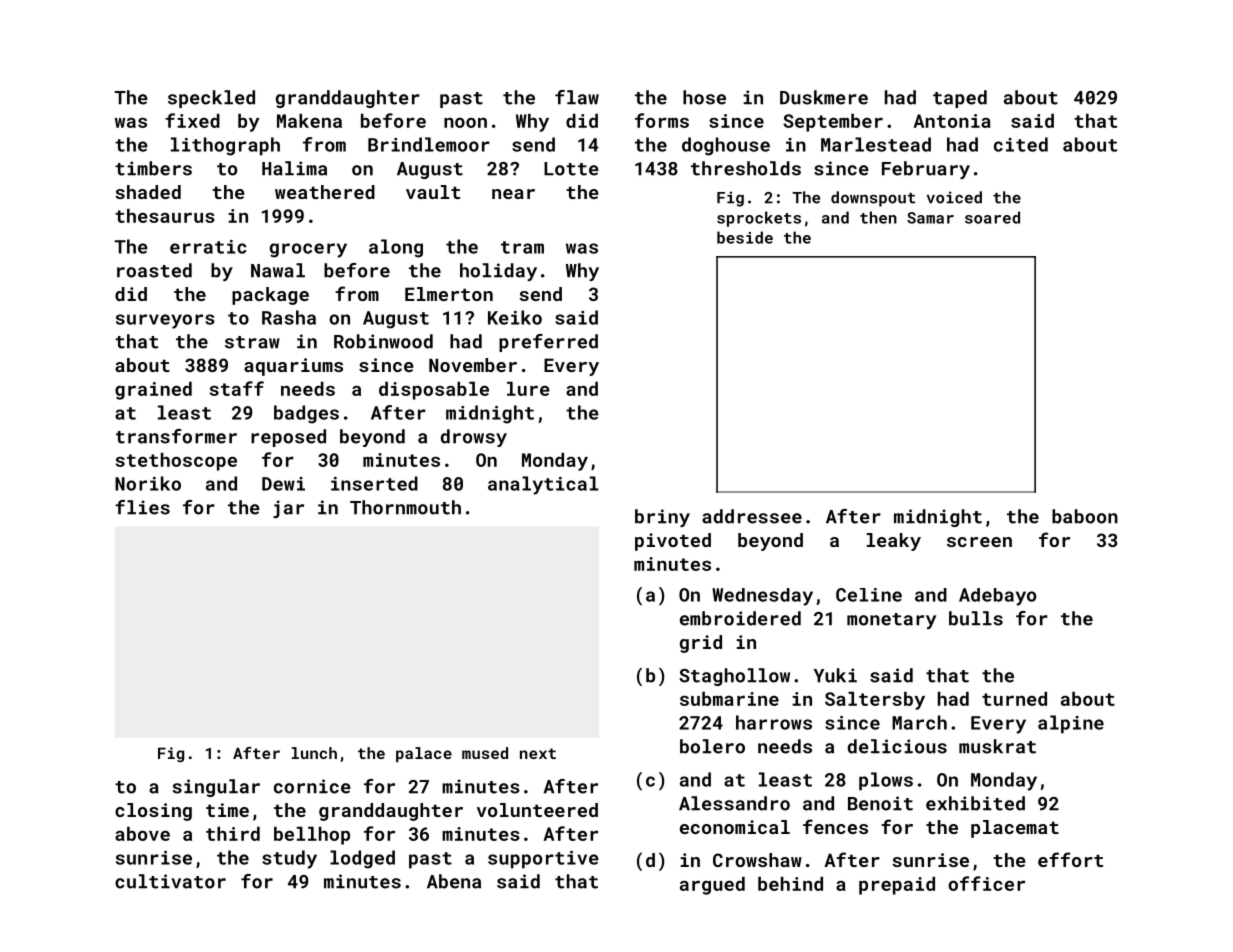 The image size is (1233, 952). What do you see at coordinates (314, 753) in the screenshot?
I see `lunch` at bounding box center [314, 753].
